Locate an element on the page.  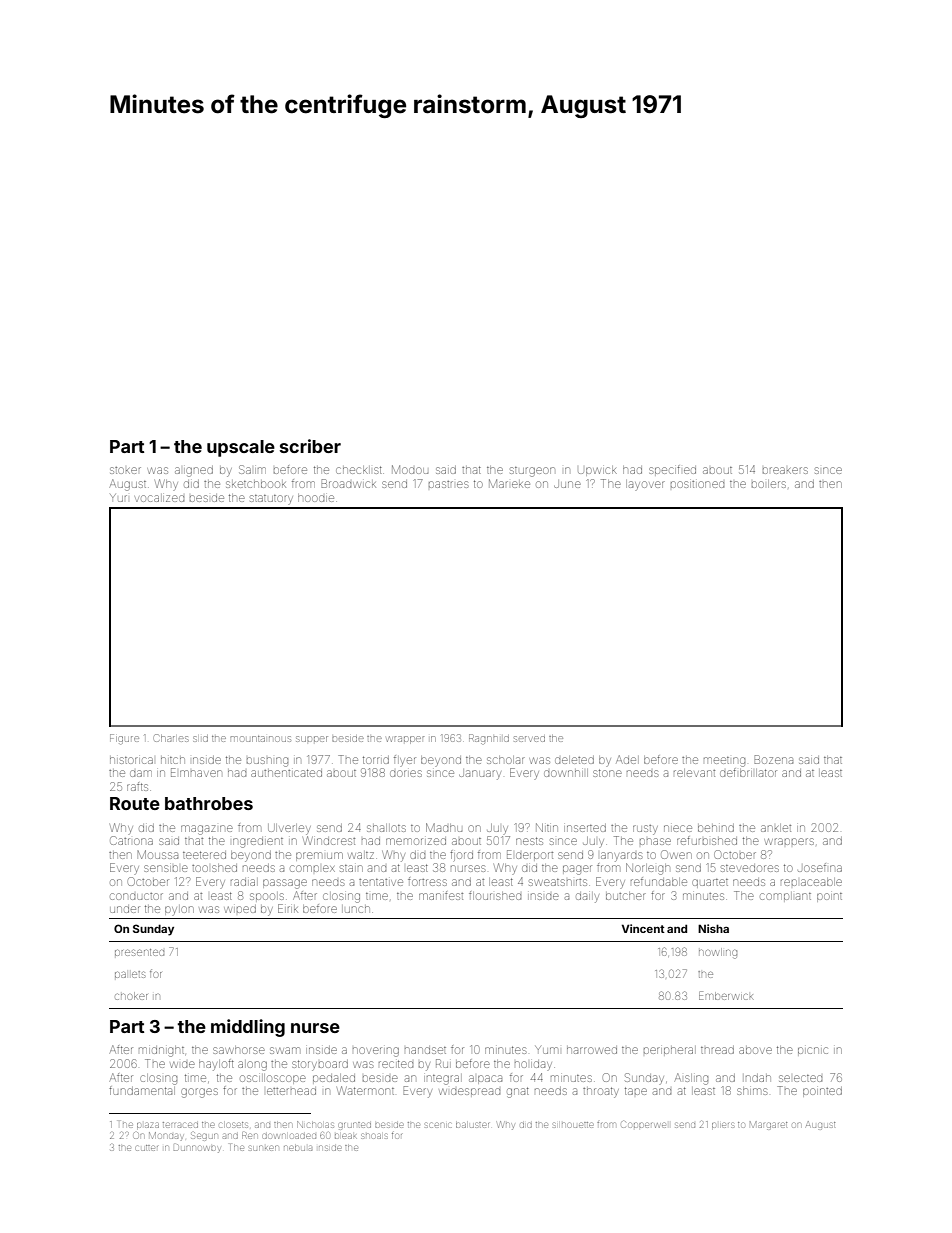
layover is located at coordinates (645, 485).
